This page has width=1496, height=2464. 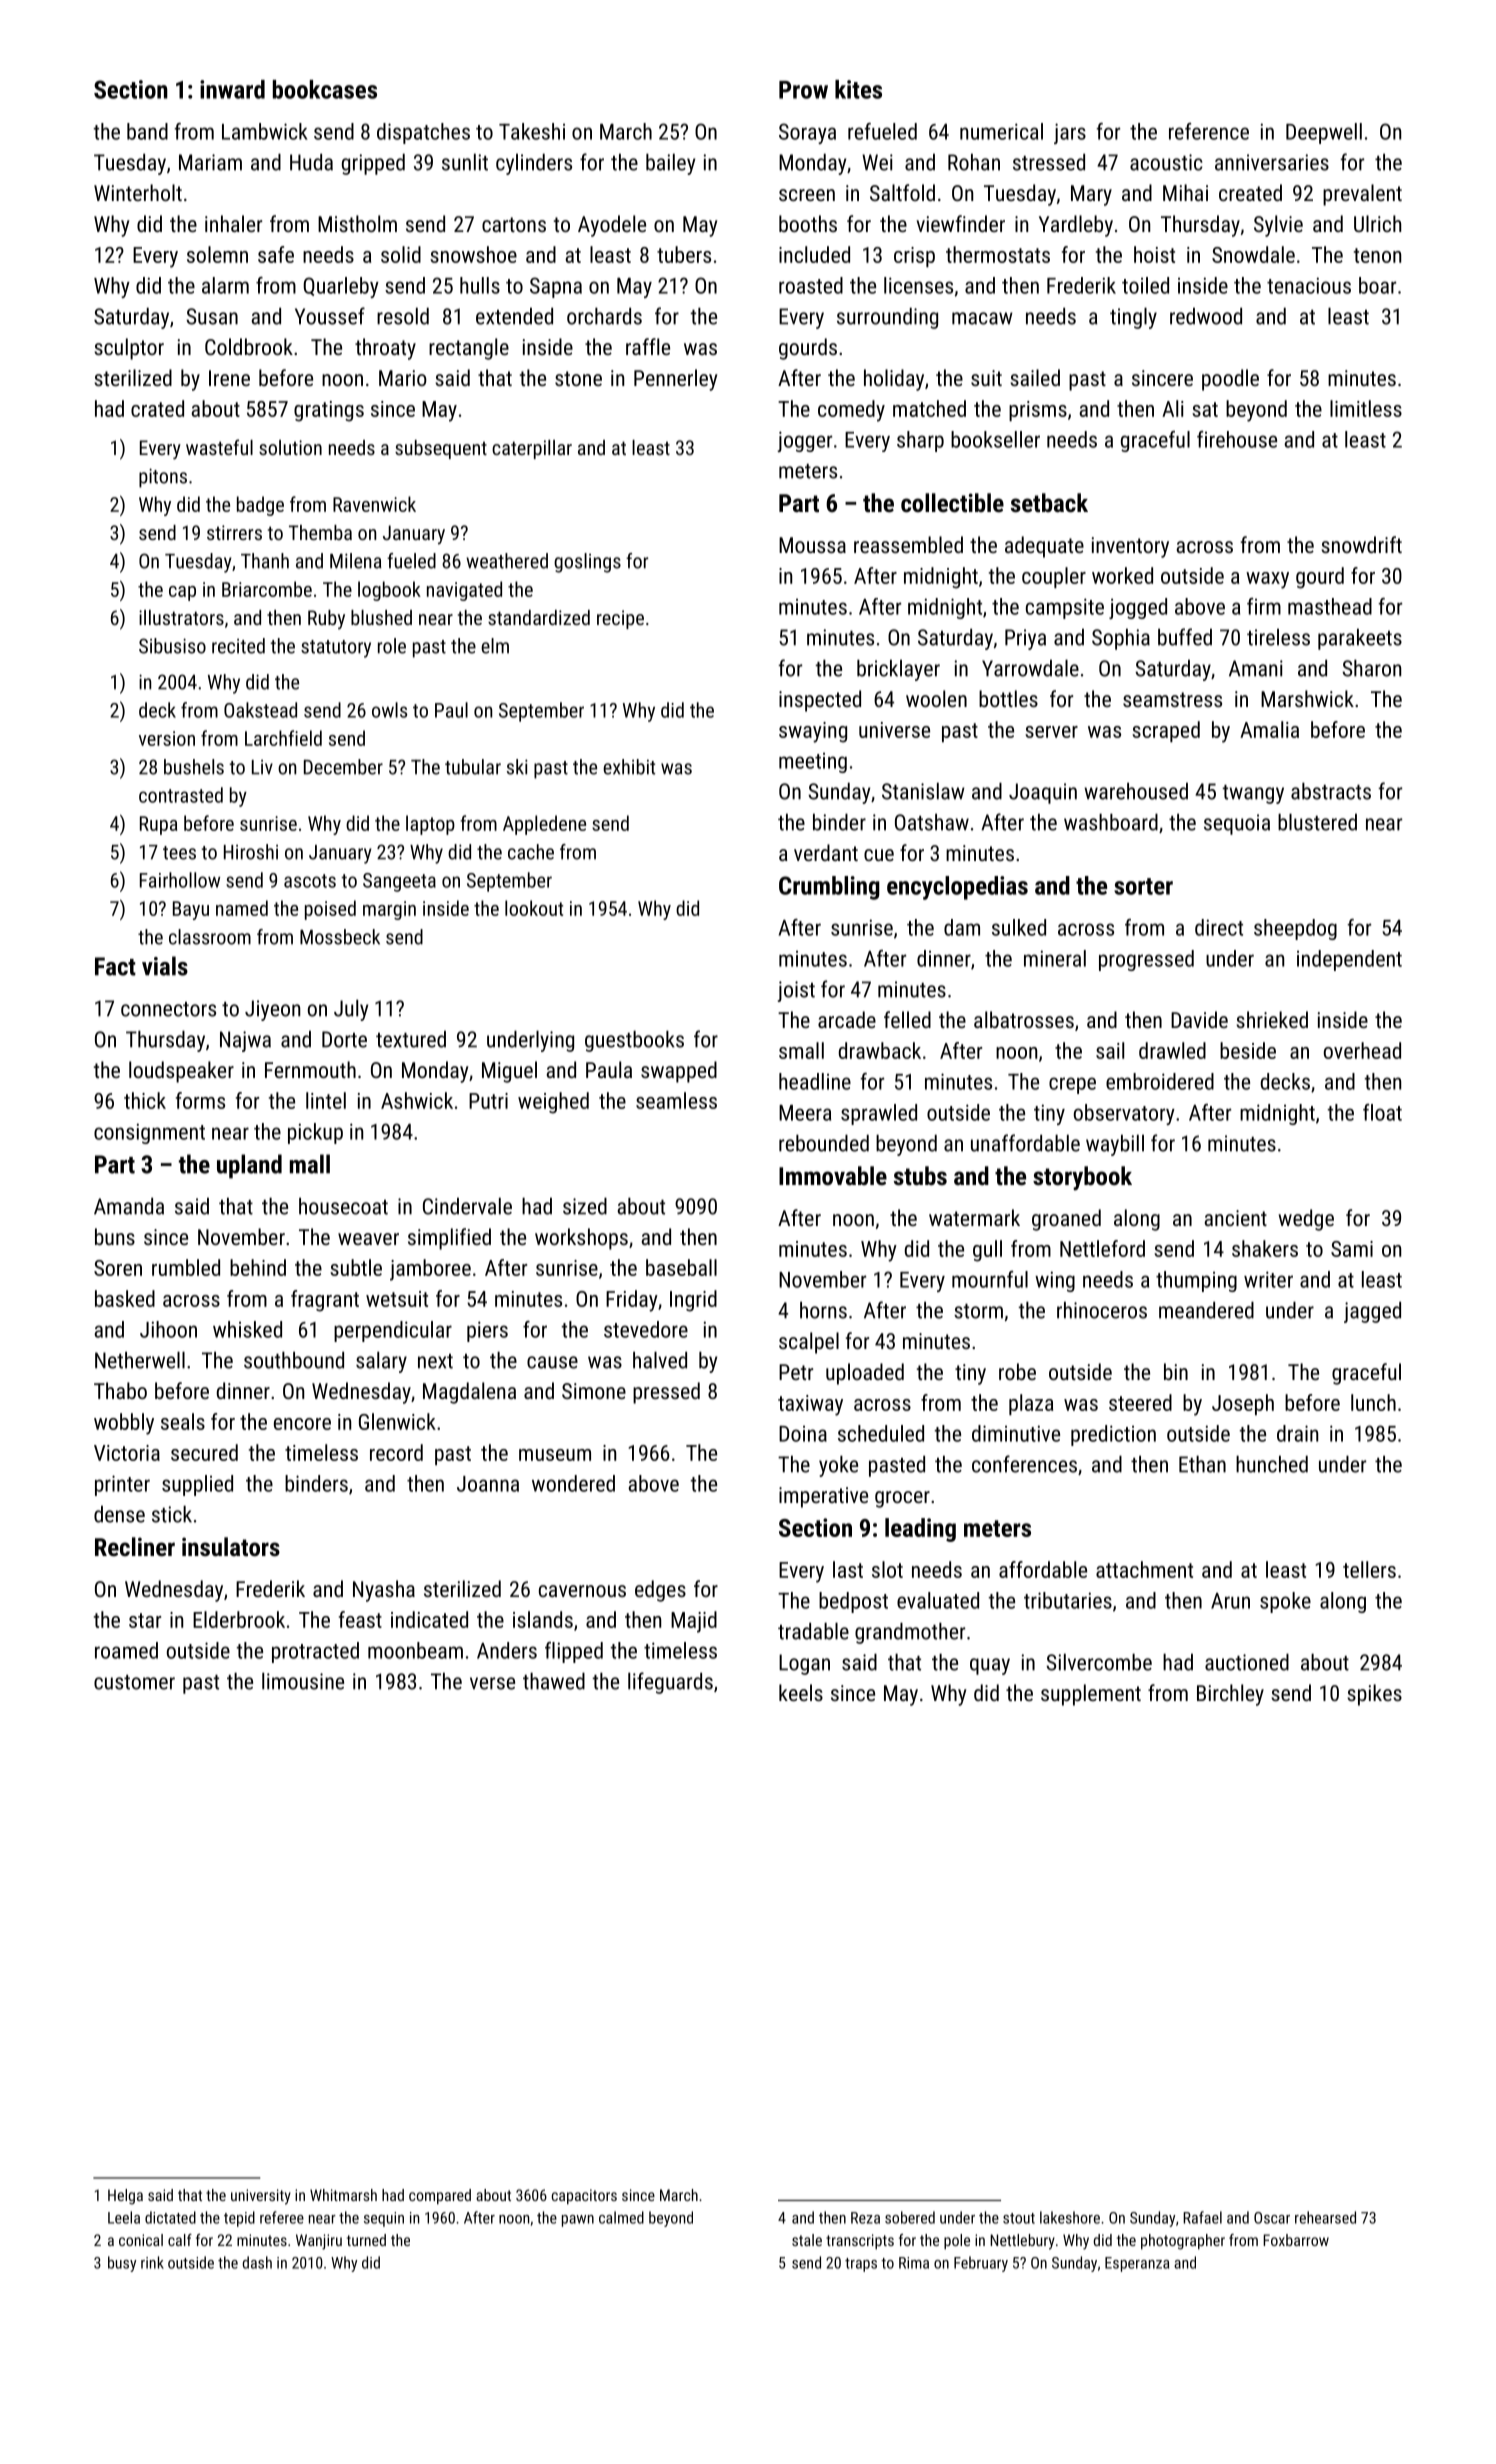 What do you see at coordinates (465, 162) in the page?
I see `sunlit` at bounding box center [465, 162].
